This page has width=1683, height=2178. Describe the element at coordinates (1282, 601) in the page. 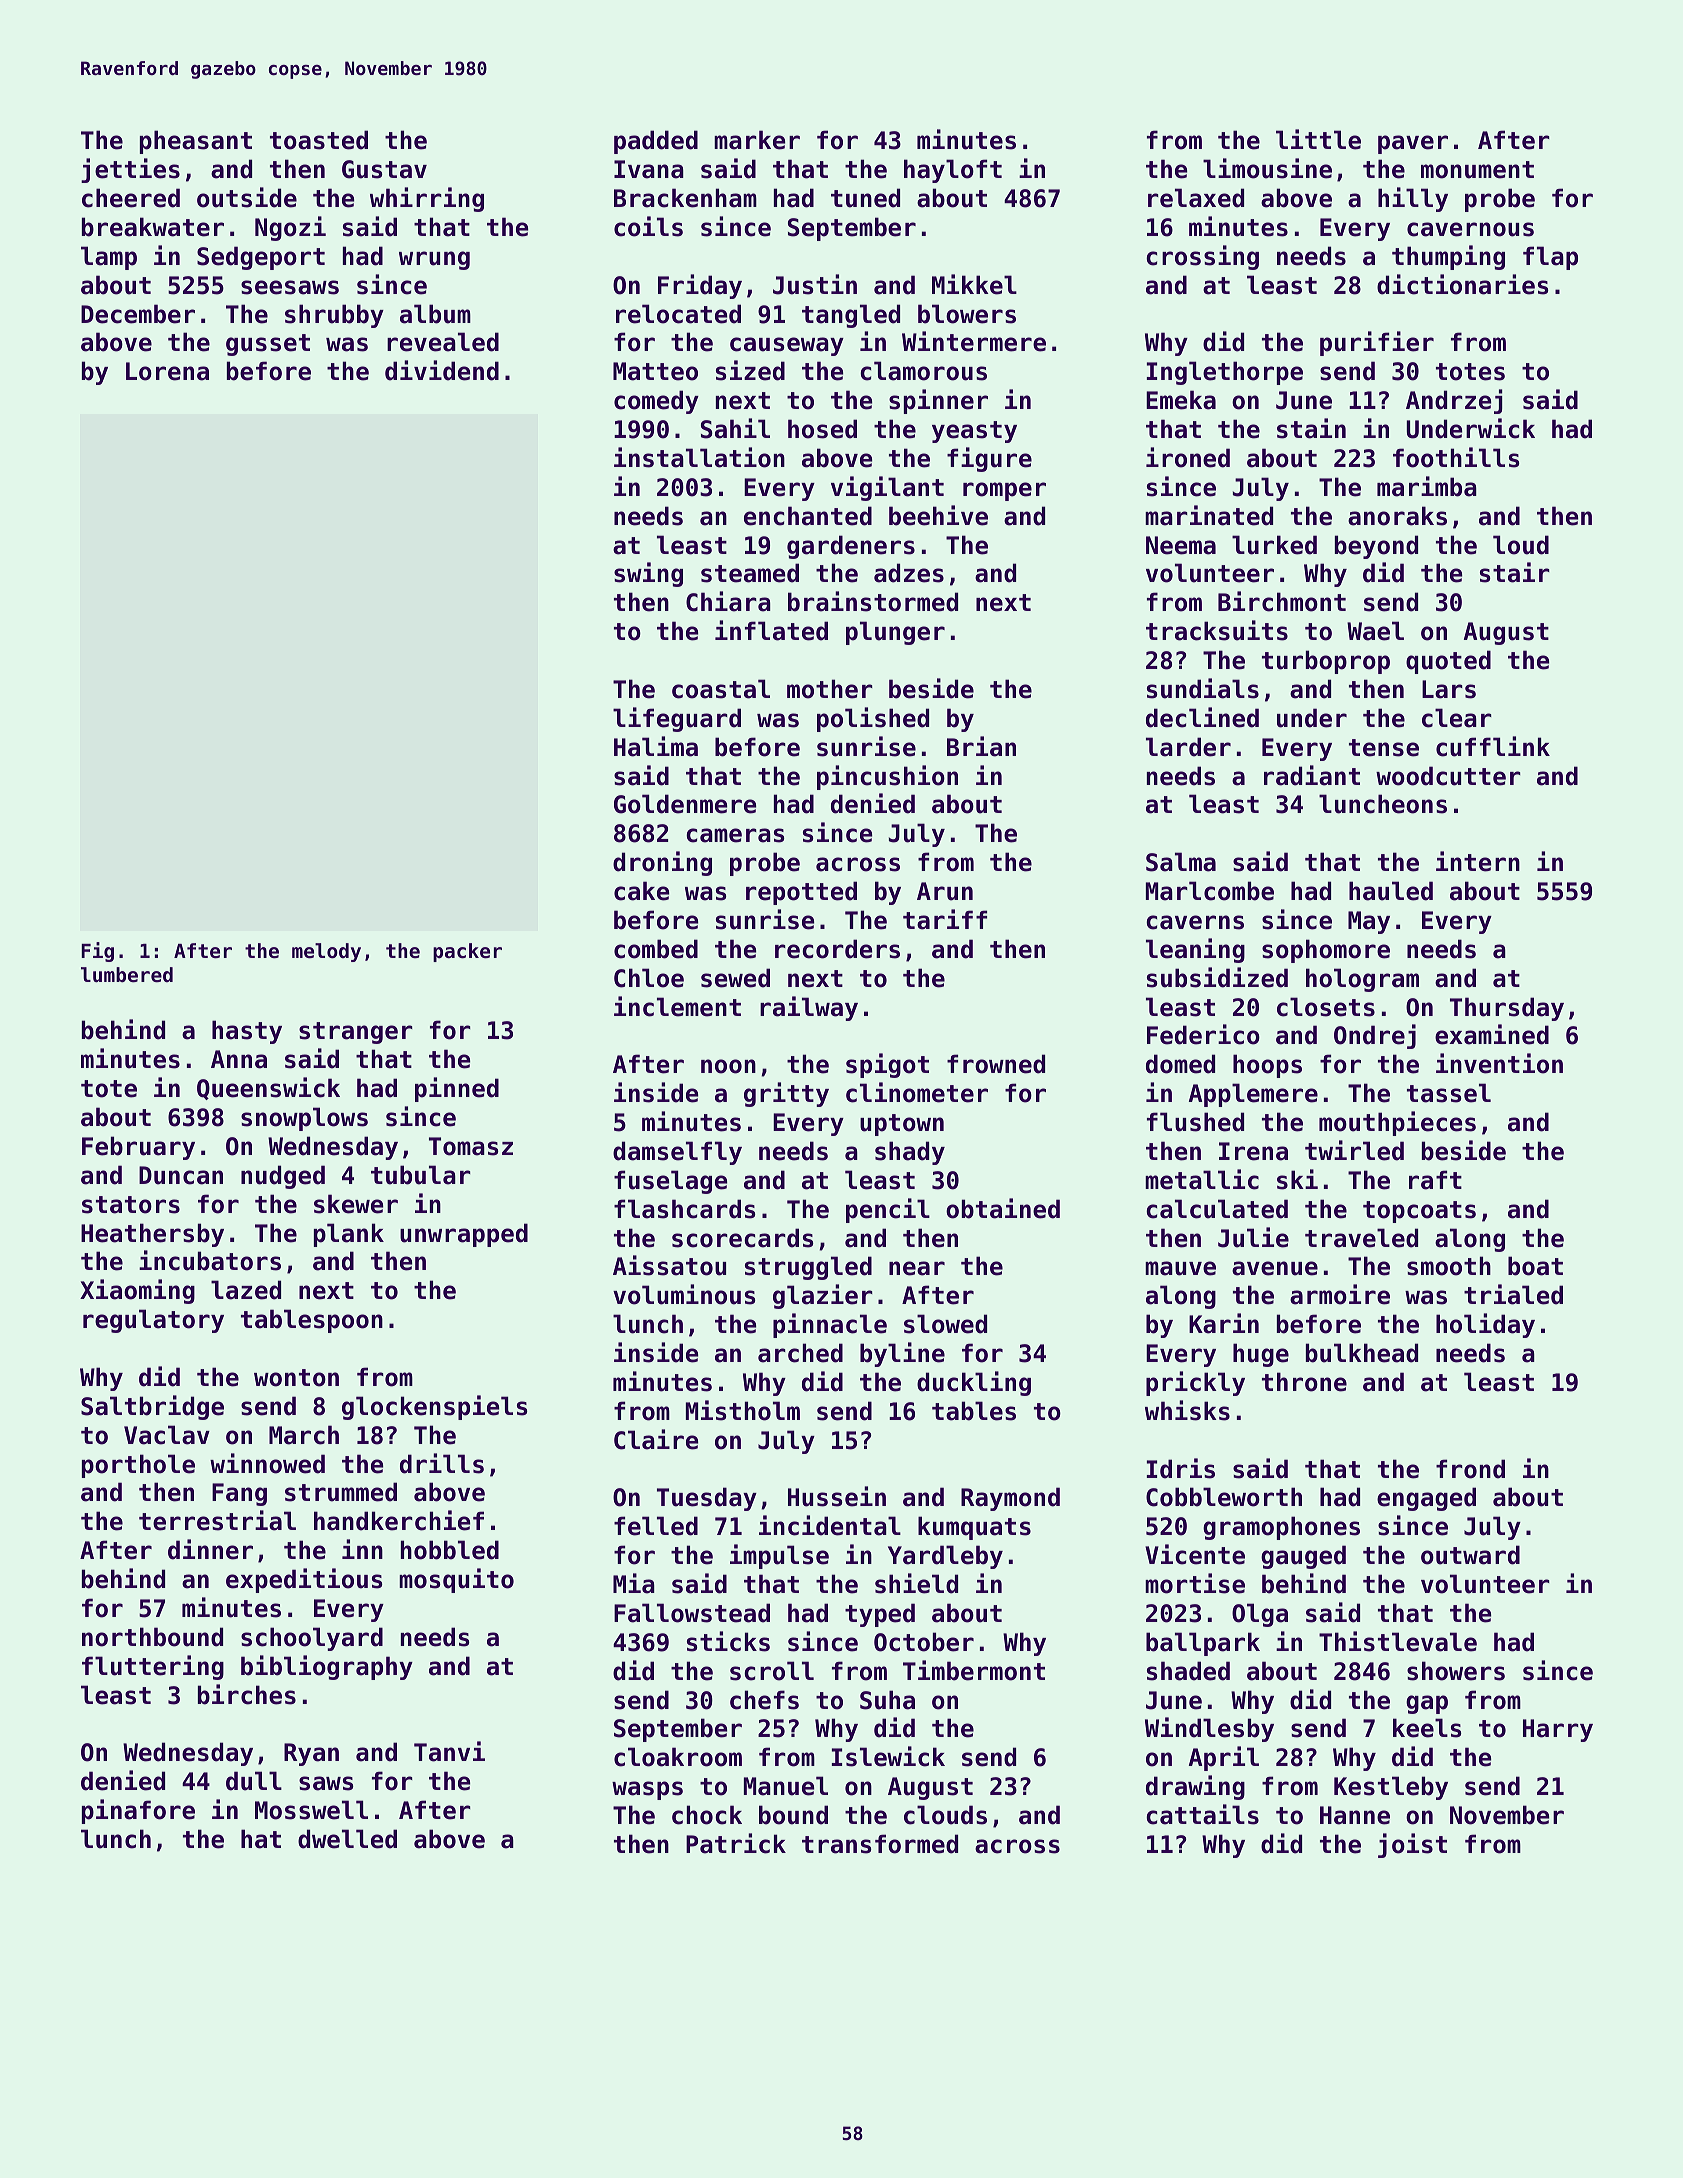

I see `Birchmont` at that location.
